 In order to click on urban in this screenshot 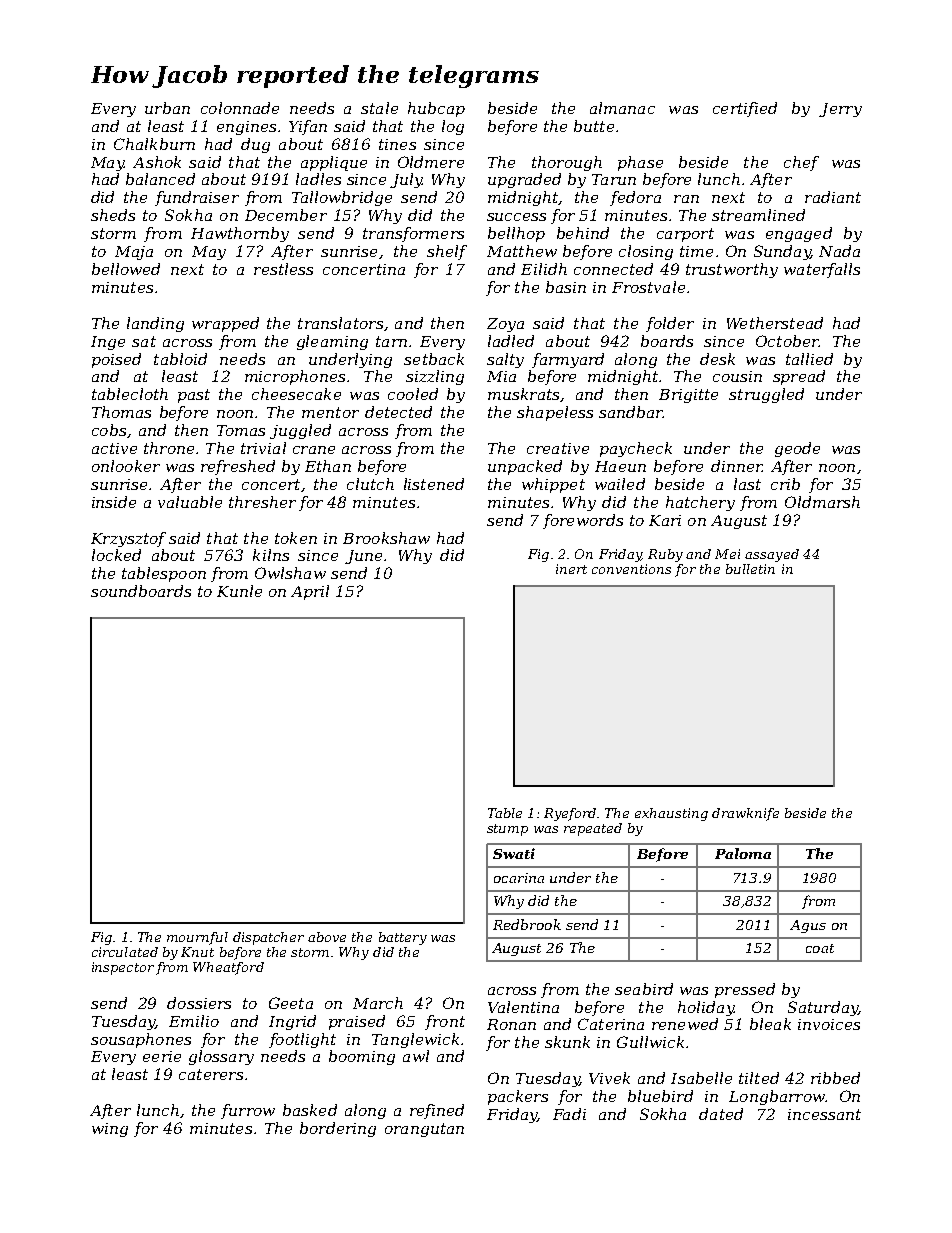, I will do `click(167, 108)`.
